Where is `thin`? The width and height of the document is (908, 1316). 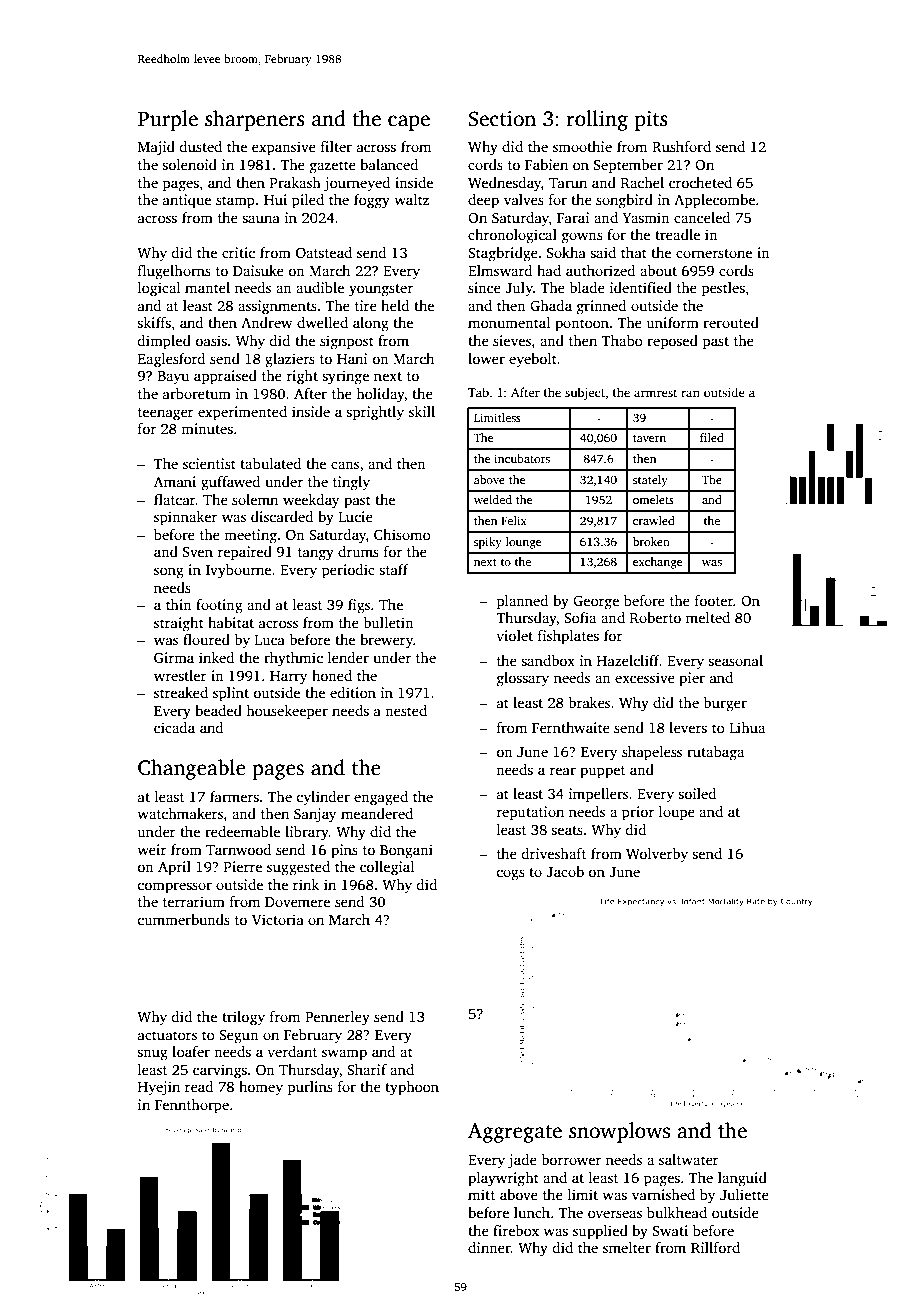
thin is located at coordinates (179, 604).
